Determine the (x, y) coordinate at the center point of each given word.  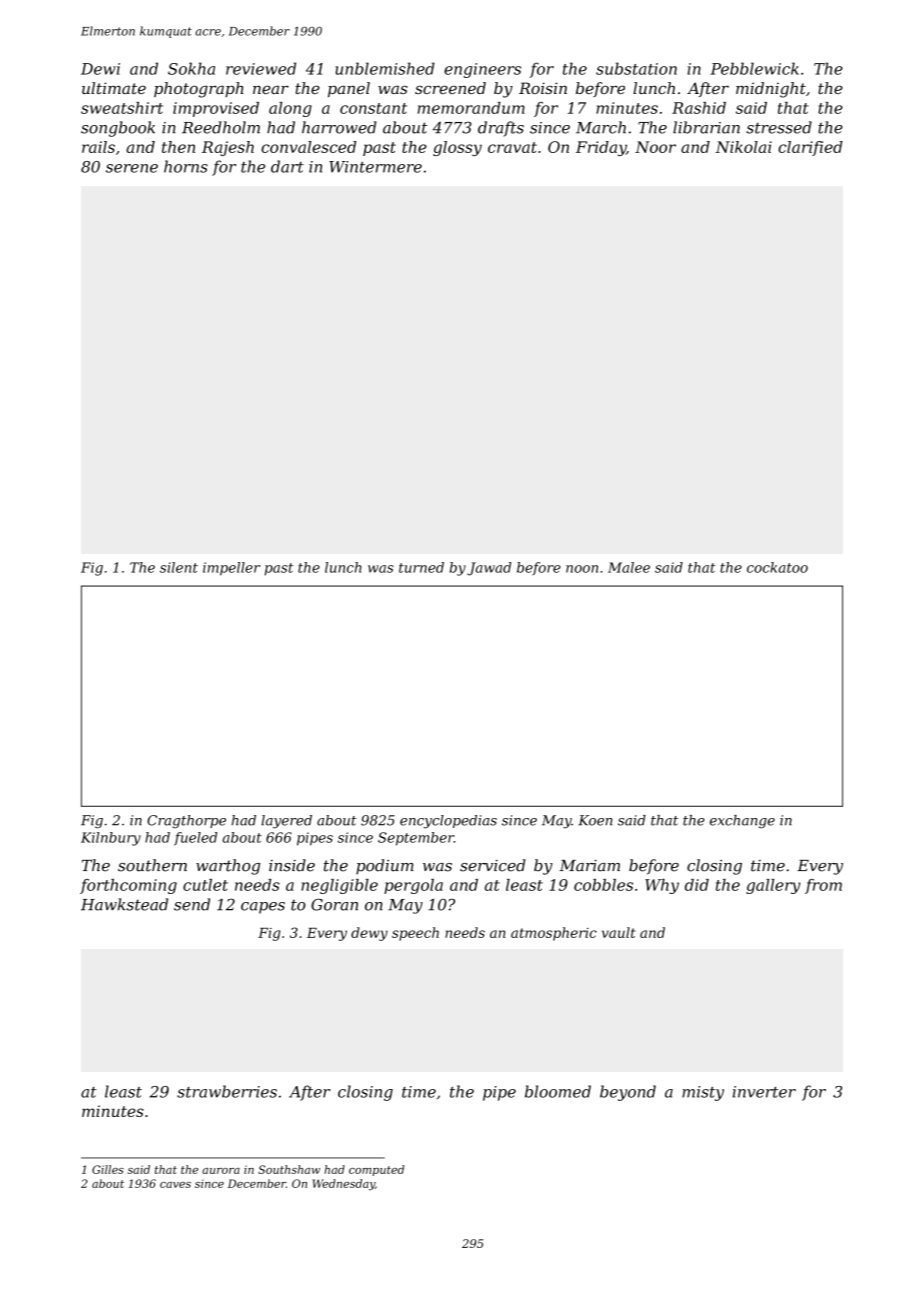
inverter (764, 1092)
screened (450, 88)
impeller (231, 569)
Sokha (191, 68)
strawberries (227, 1091)
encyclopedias (448, 822)
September (416, 839)
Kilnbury (111, 839)
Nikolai (743, 147)
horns (186, 166)
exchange (742, 822)
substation (636, 68)
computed (376, 1170)
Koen (595, 820)
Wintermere (375, 167)
